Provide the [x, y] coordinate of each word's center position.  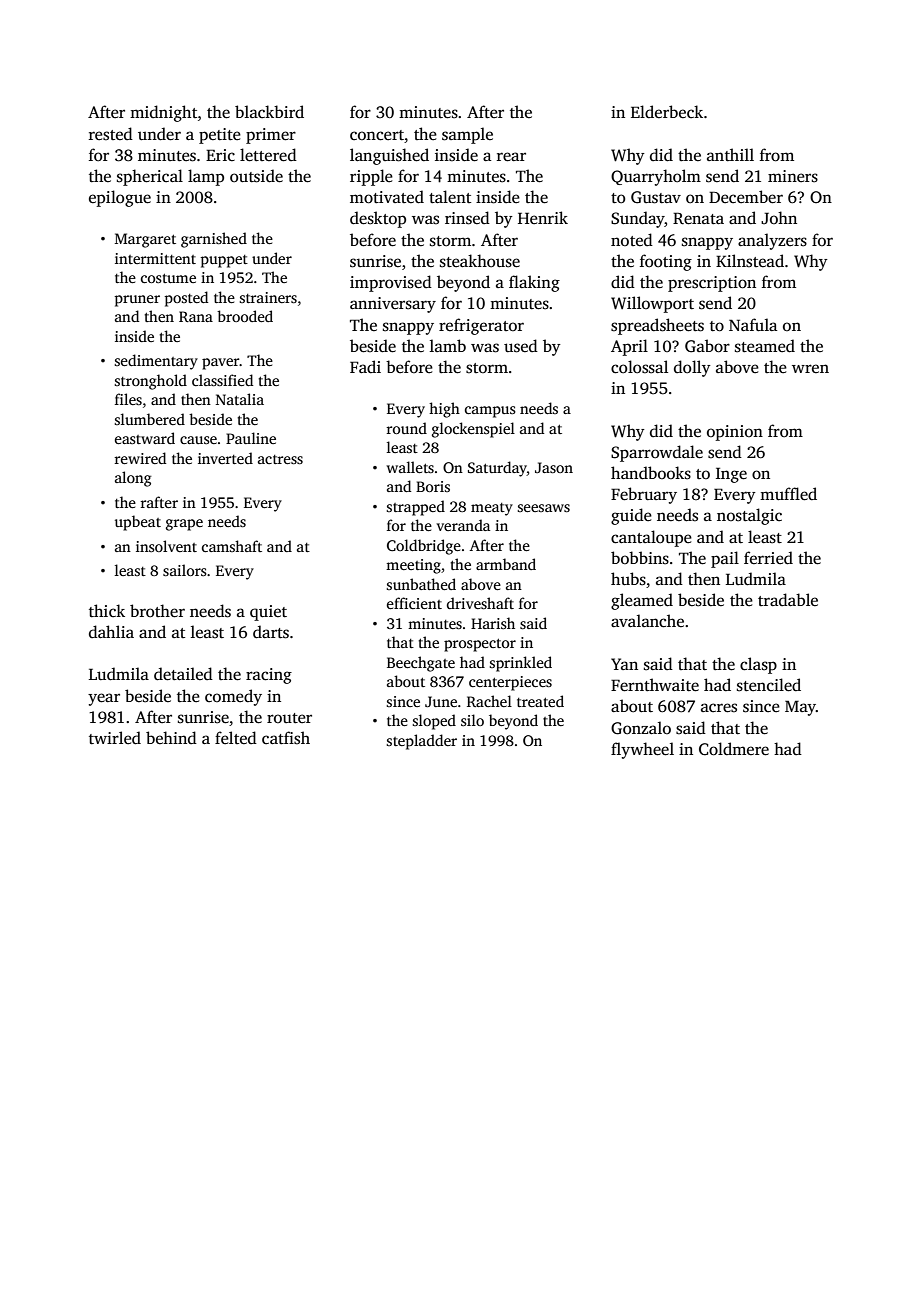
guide [631, 516]
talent [450, 197]
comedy [233, 697]
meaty [492, 509]
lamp [206, 177]
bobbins [640, 558]
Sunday [638, 219]
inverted [225, 458]
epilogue [120, 198]
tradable [788, 599]
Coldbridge [424, 547]
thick [107, 611]
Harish [493, 623]
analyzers [772, 241]
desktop [378, 219]
